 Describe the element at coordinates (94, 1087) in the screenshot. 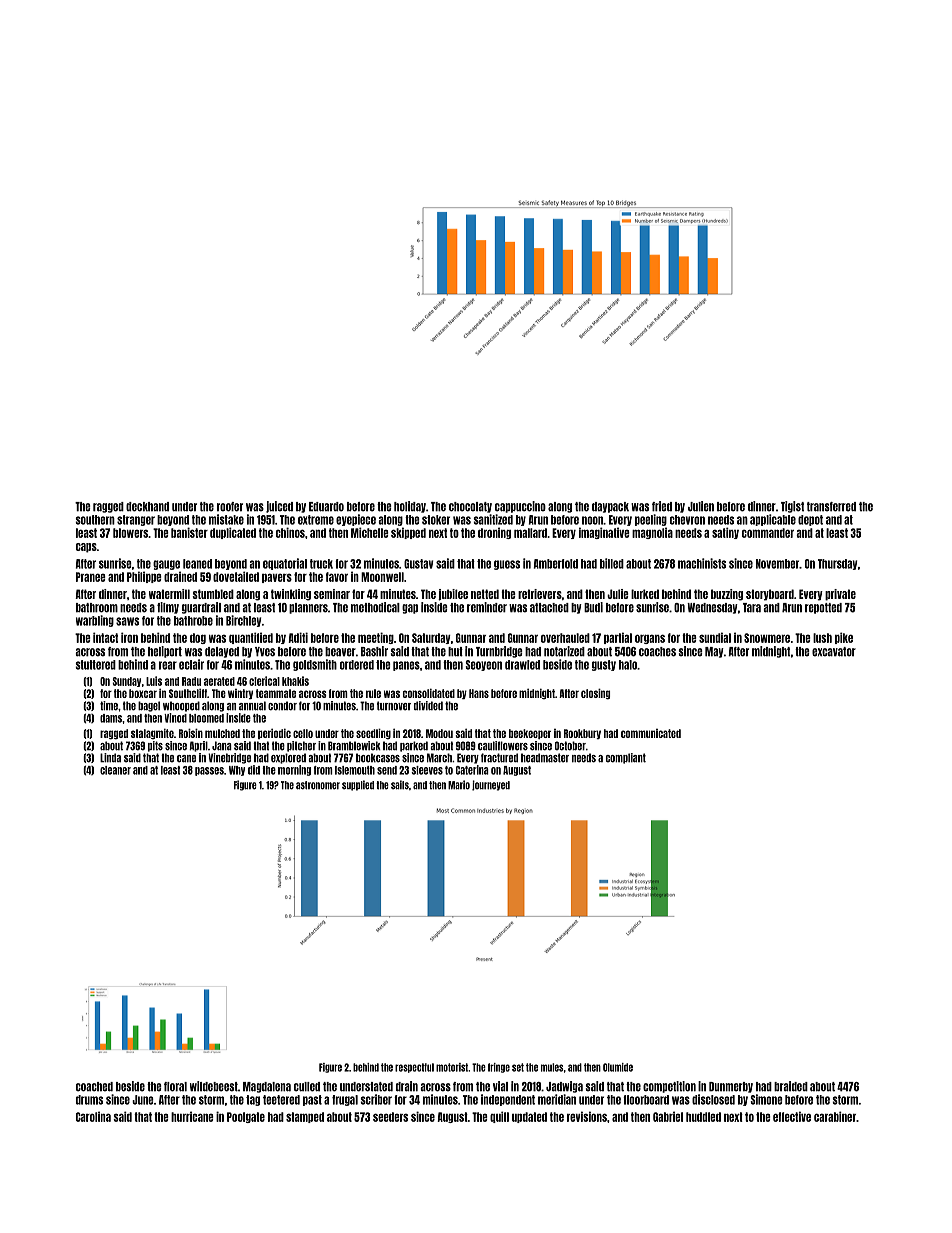

I see `coached` at that location.
